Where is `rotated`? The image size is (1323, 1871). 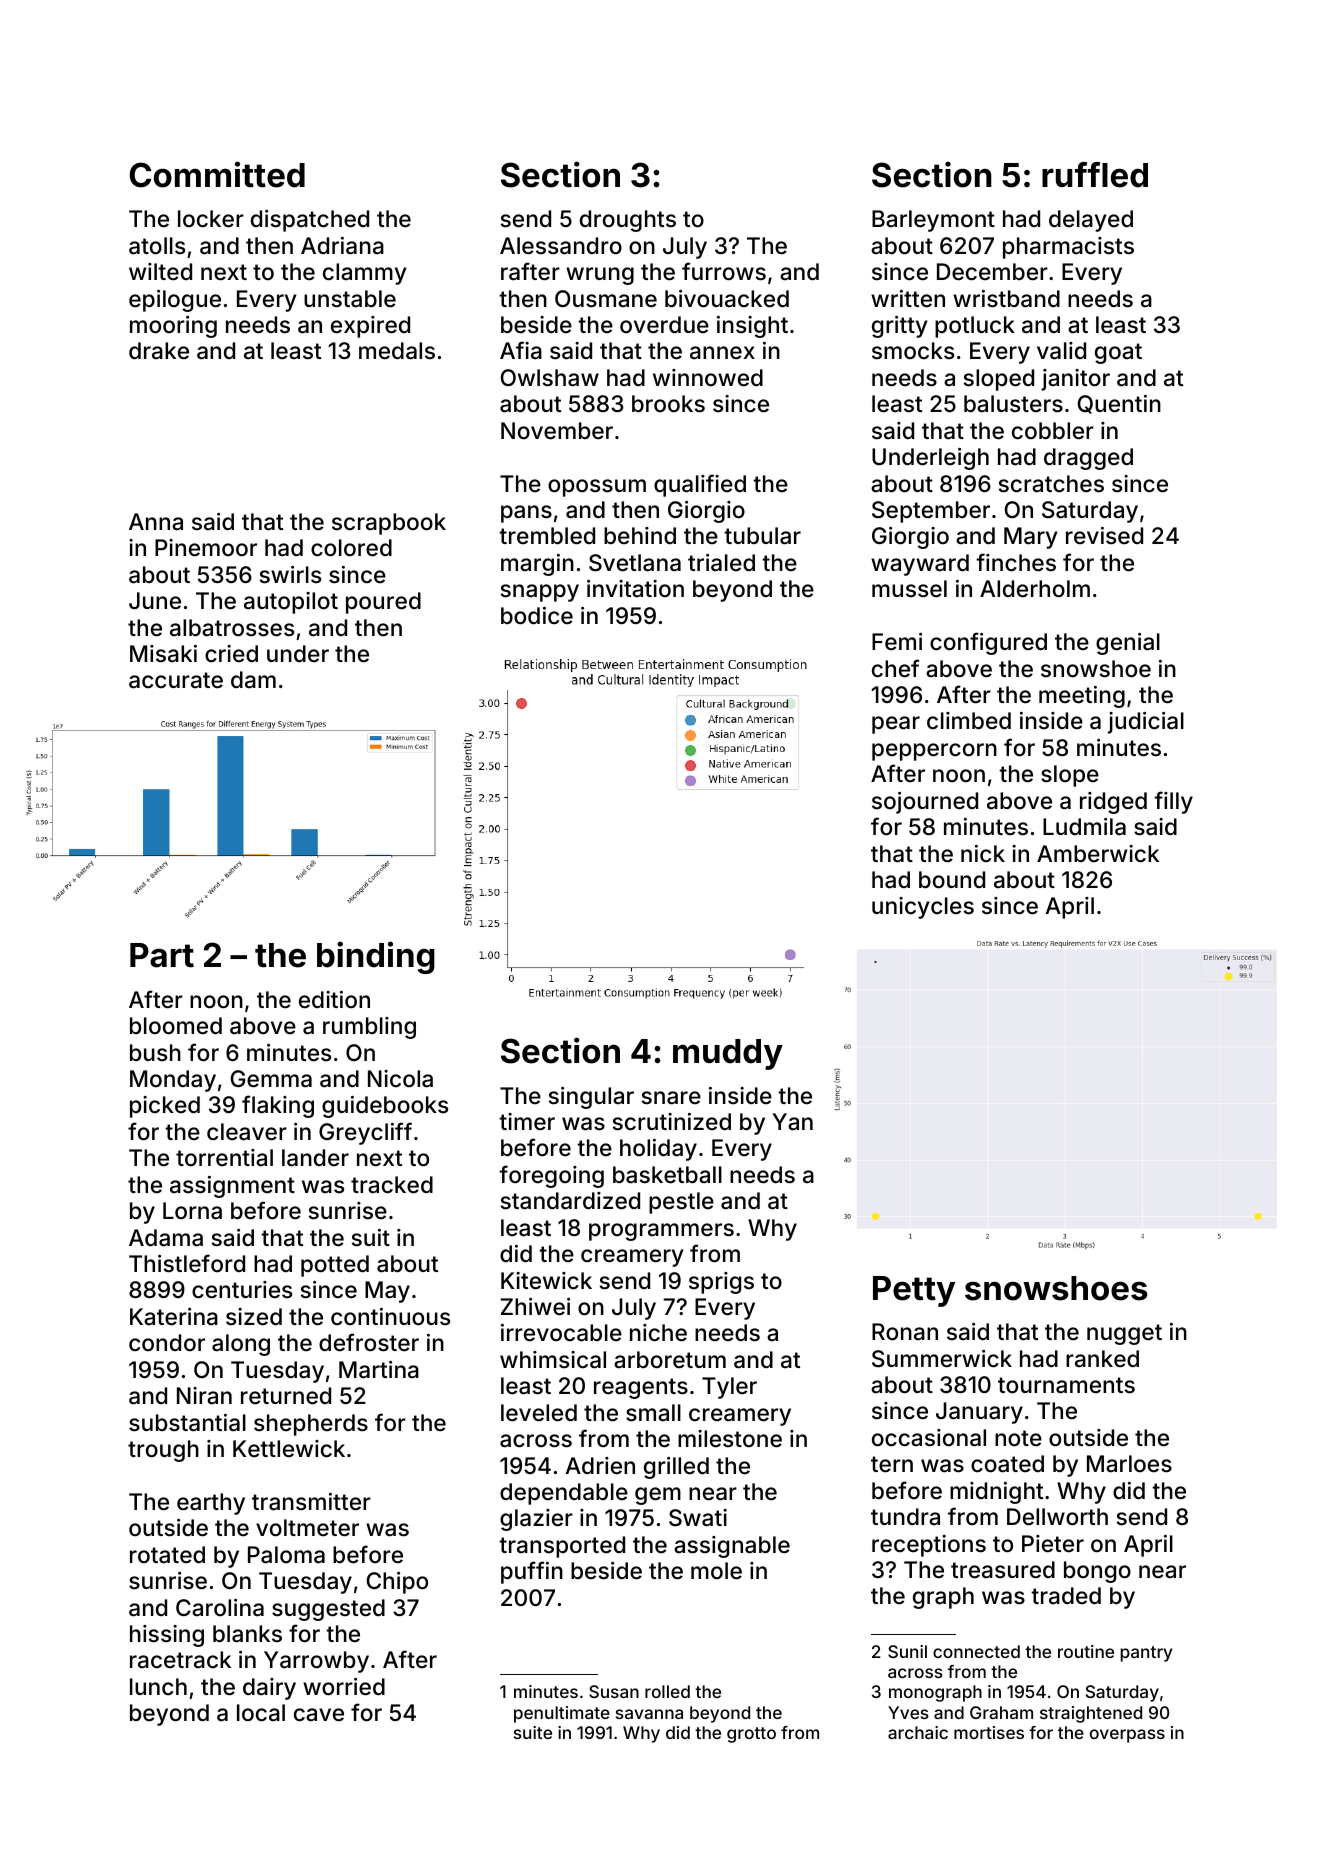
rotated is located at coordinates (167, 1555).
